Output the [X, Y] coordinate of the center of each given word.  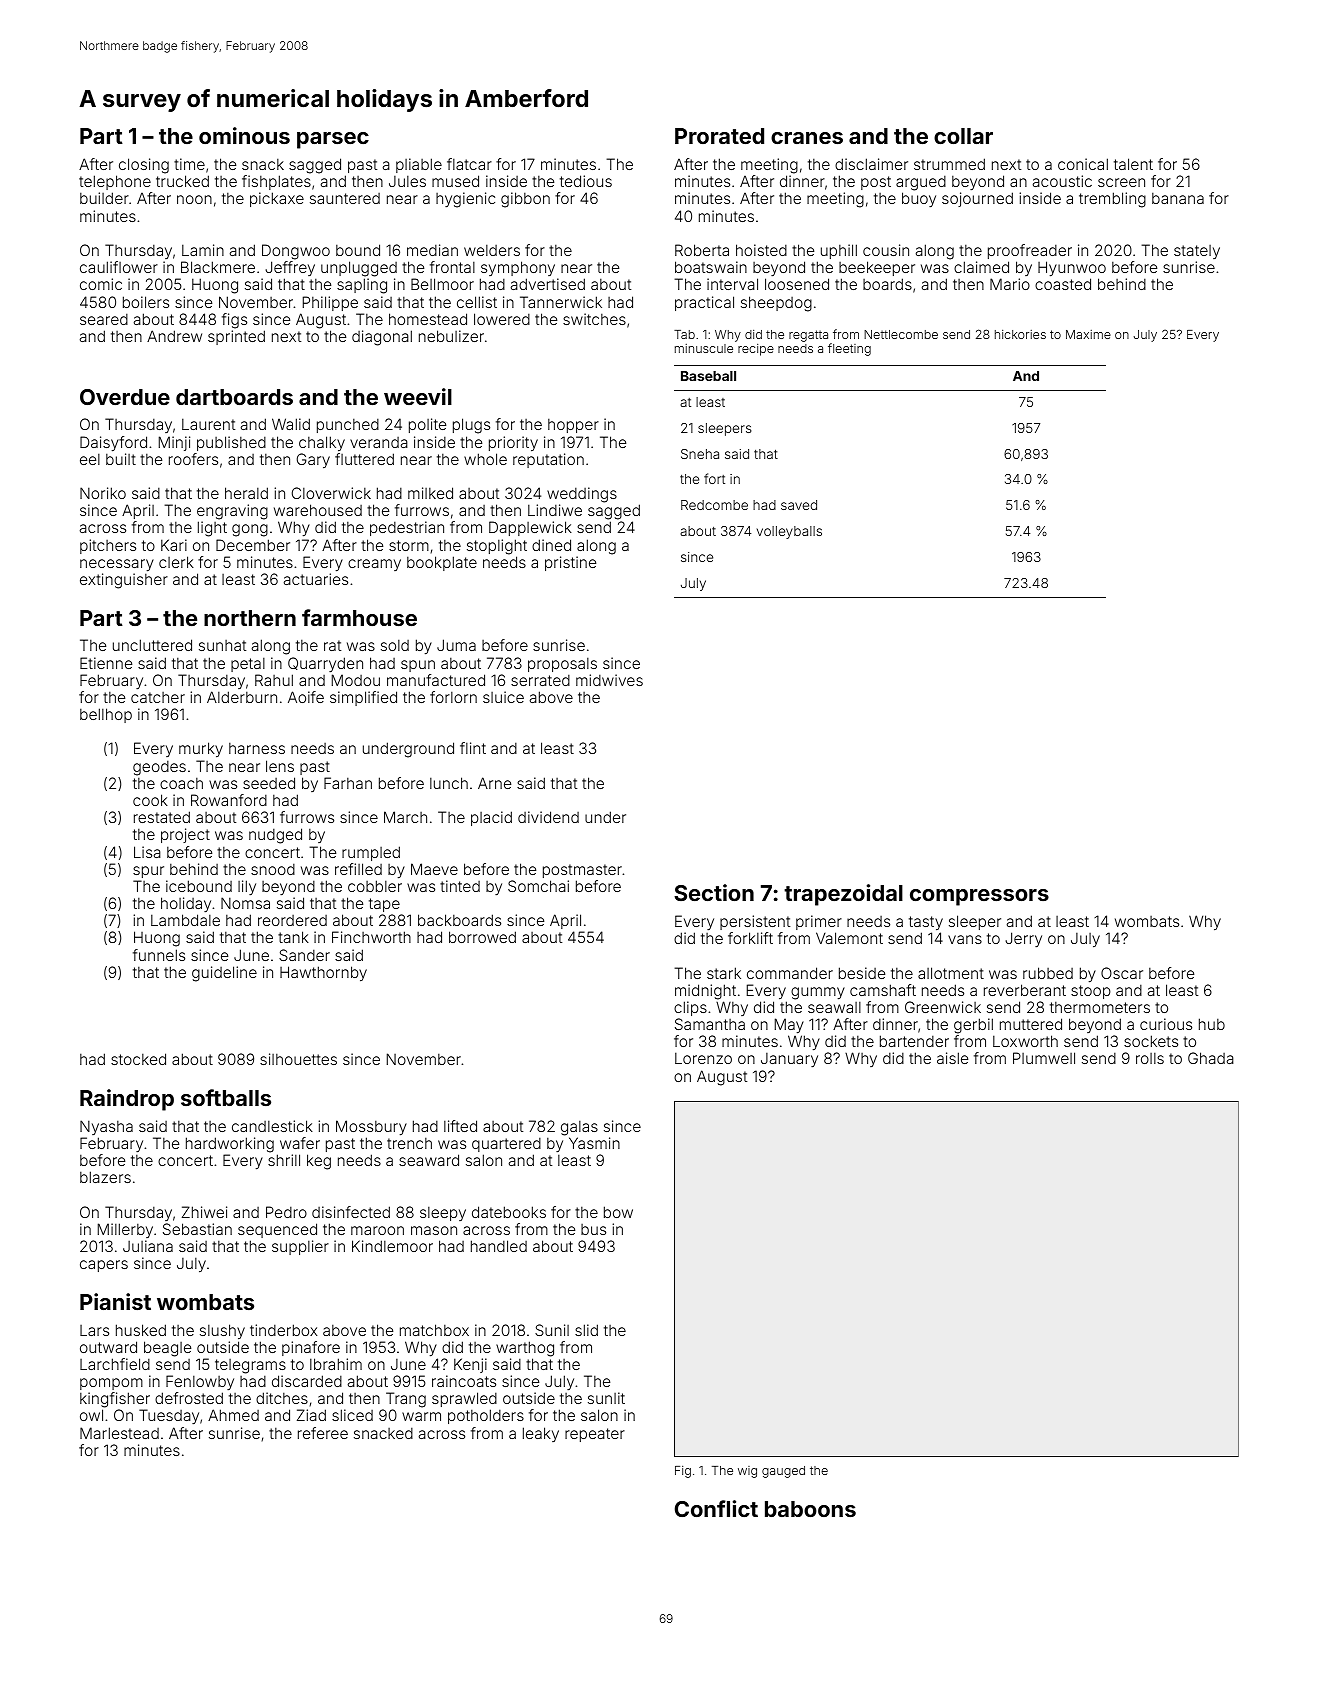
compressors [979, 897]
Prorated [719, 136]
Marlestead [119, 1433]
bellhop [106, 715]
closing [144, 166]
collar [963, 136]
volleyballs [789, 532]
